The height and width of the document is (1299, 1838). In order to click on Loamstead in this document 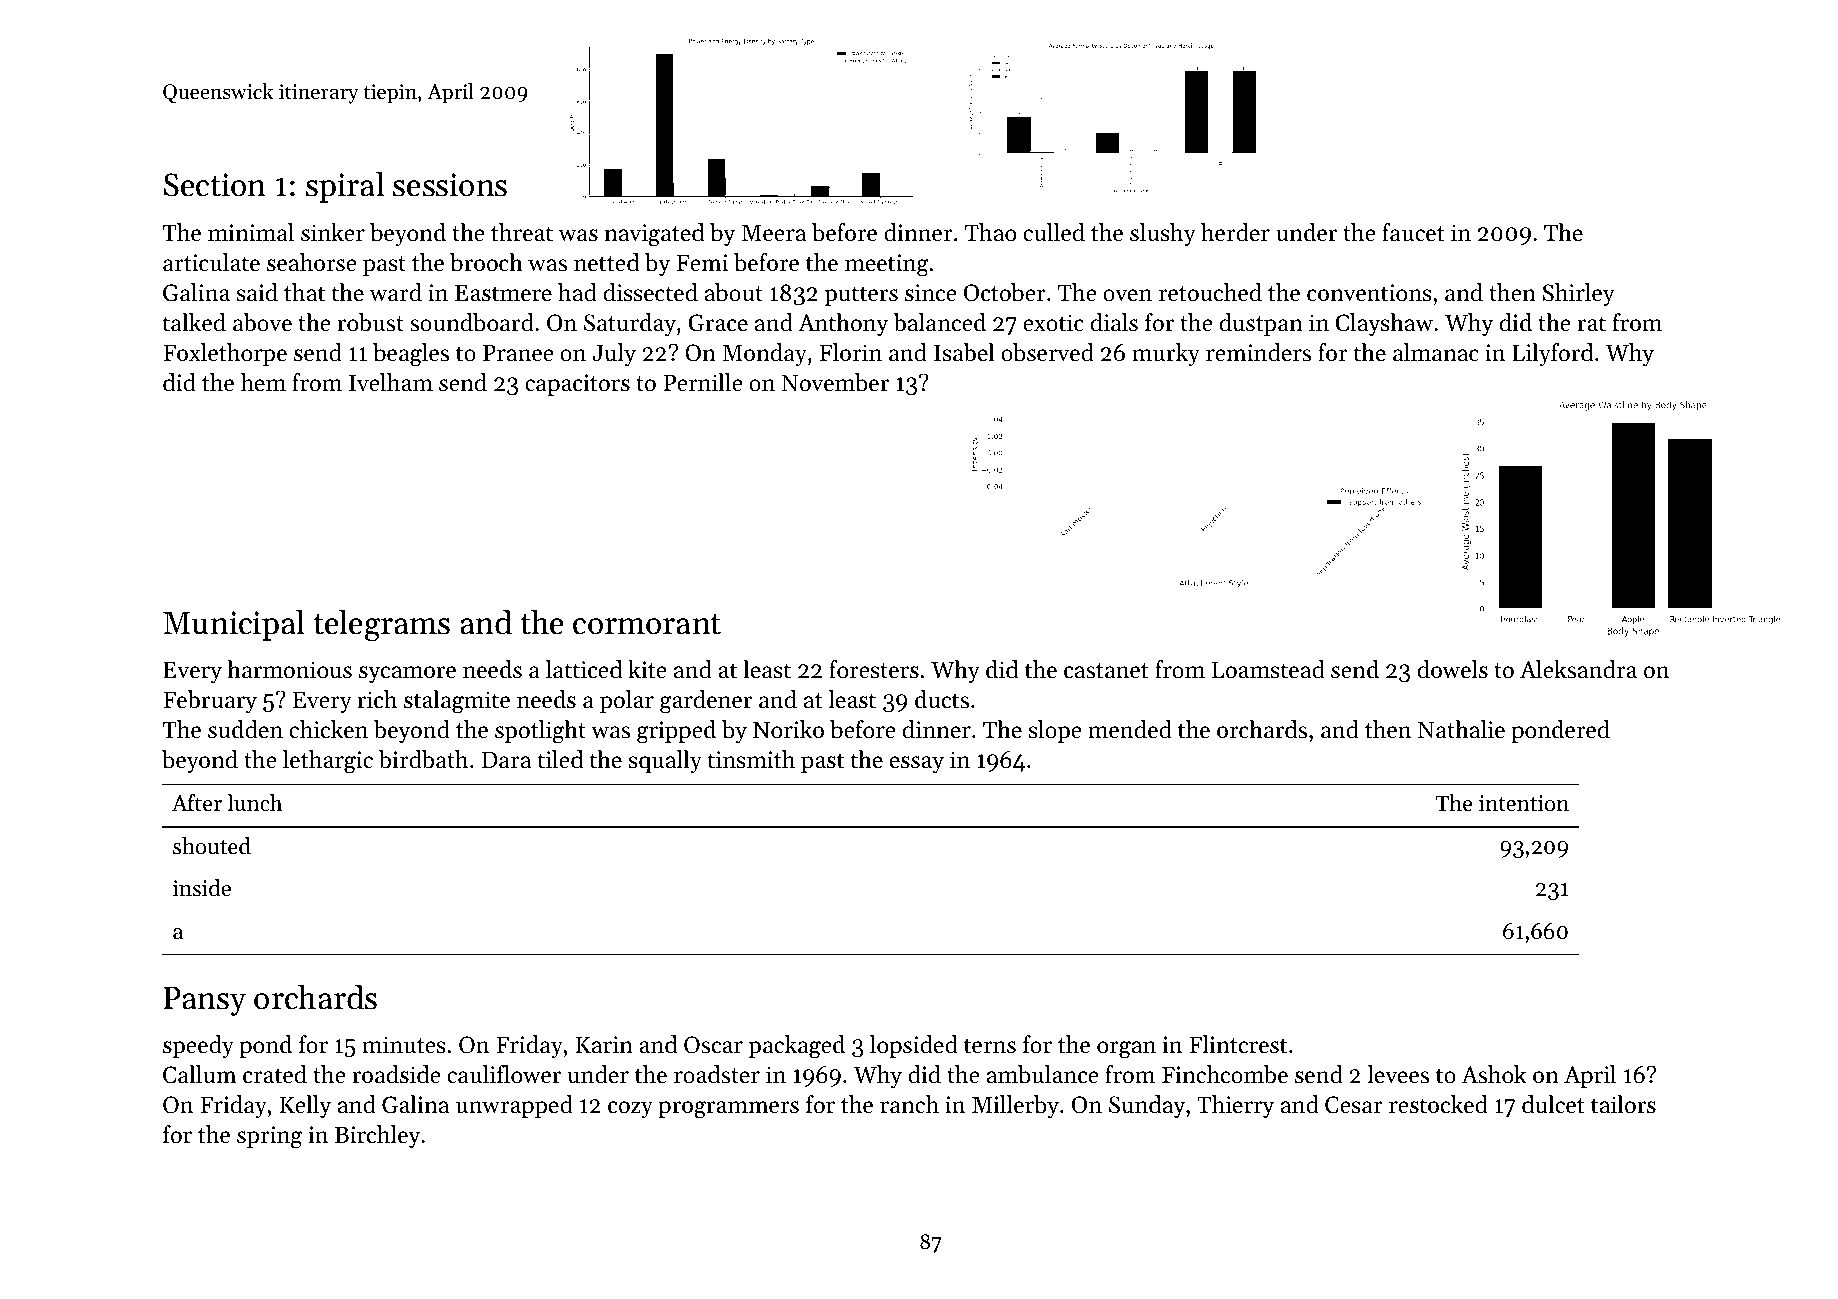, I will do `click(1268, 669)`.
